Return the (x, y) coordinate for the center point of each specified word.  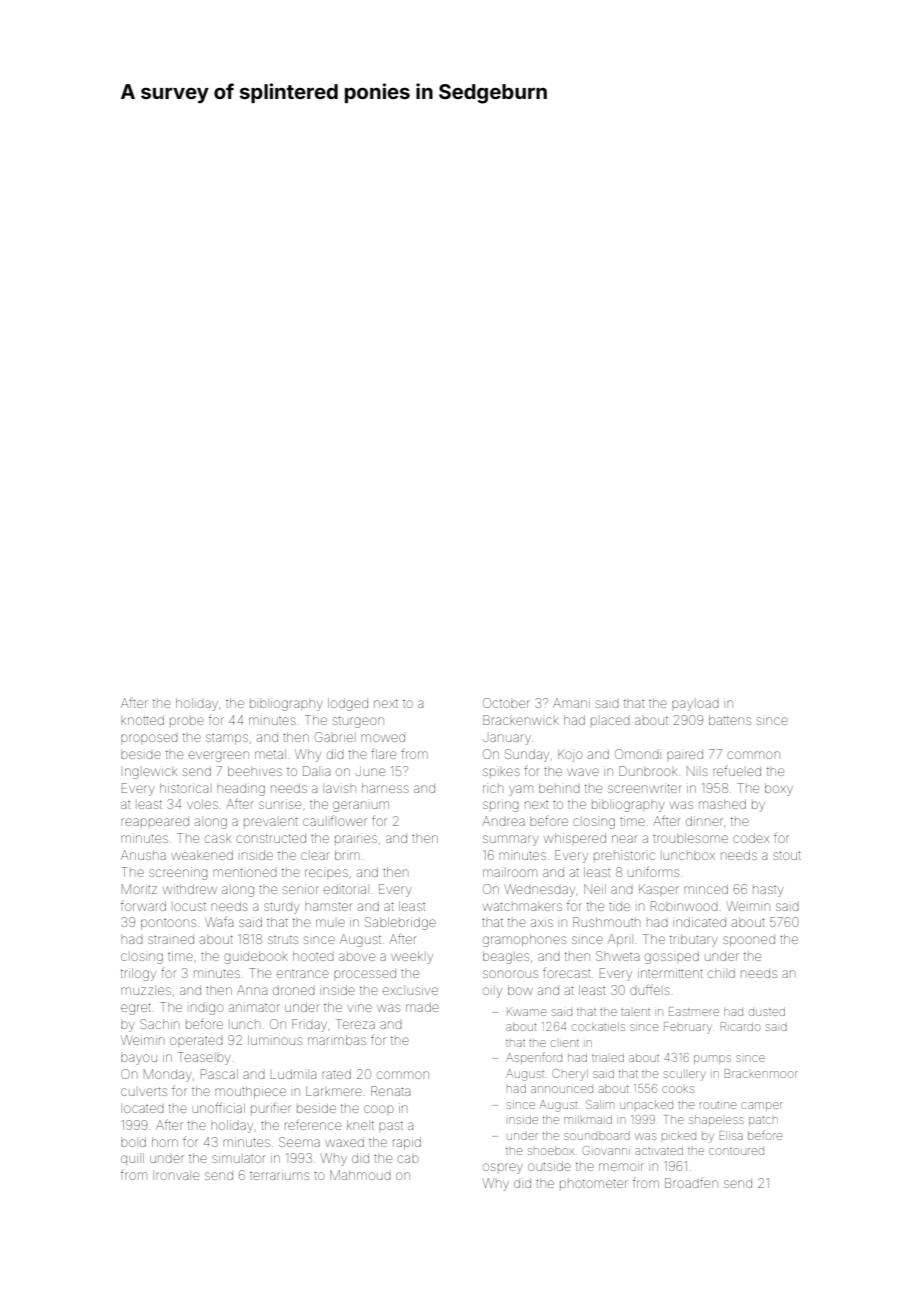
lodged (348, 704)
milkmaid (588, 1119)
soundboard (597, 1135)
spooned (749, 941)
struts (283, 939)
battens (730, 720)
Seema (299, 1142)
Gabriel (334, 737)
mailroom (510, 872)
